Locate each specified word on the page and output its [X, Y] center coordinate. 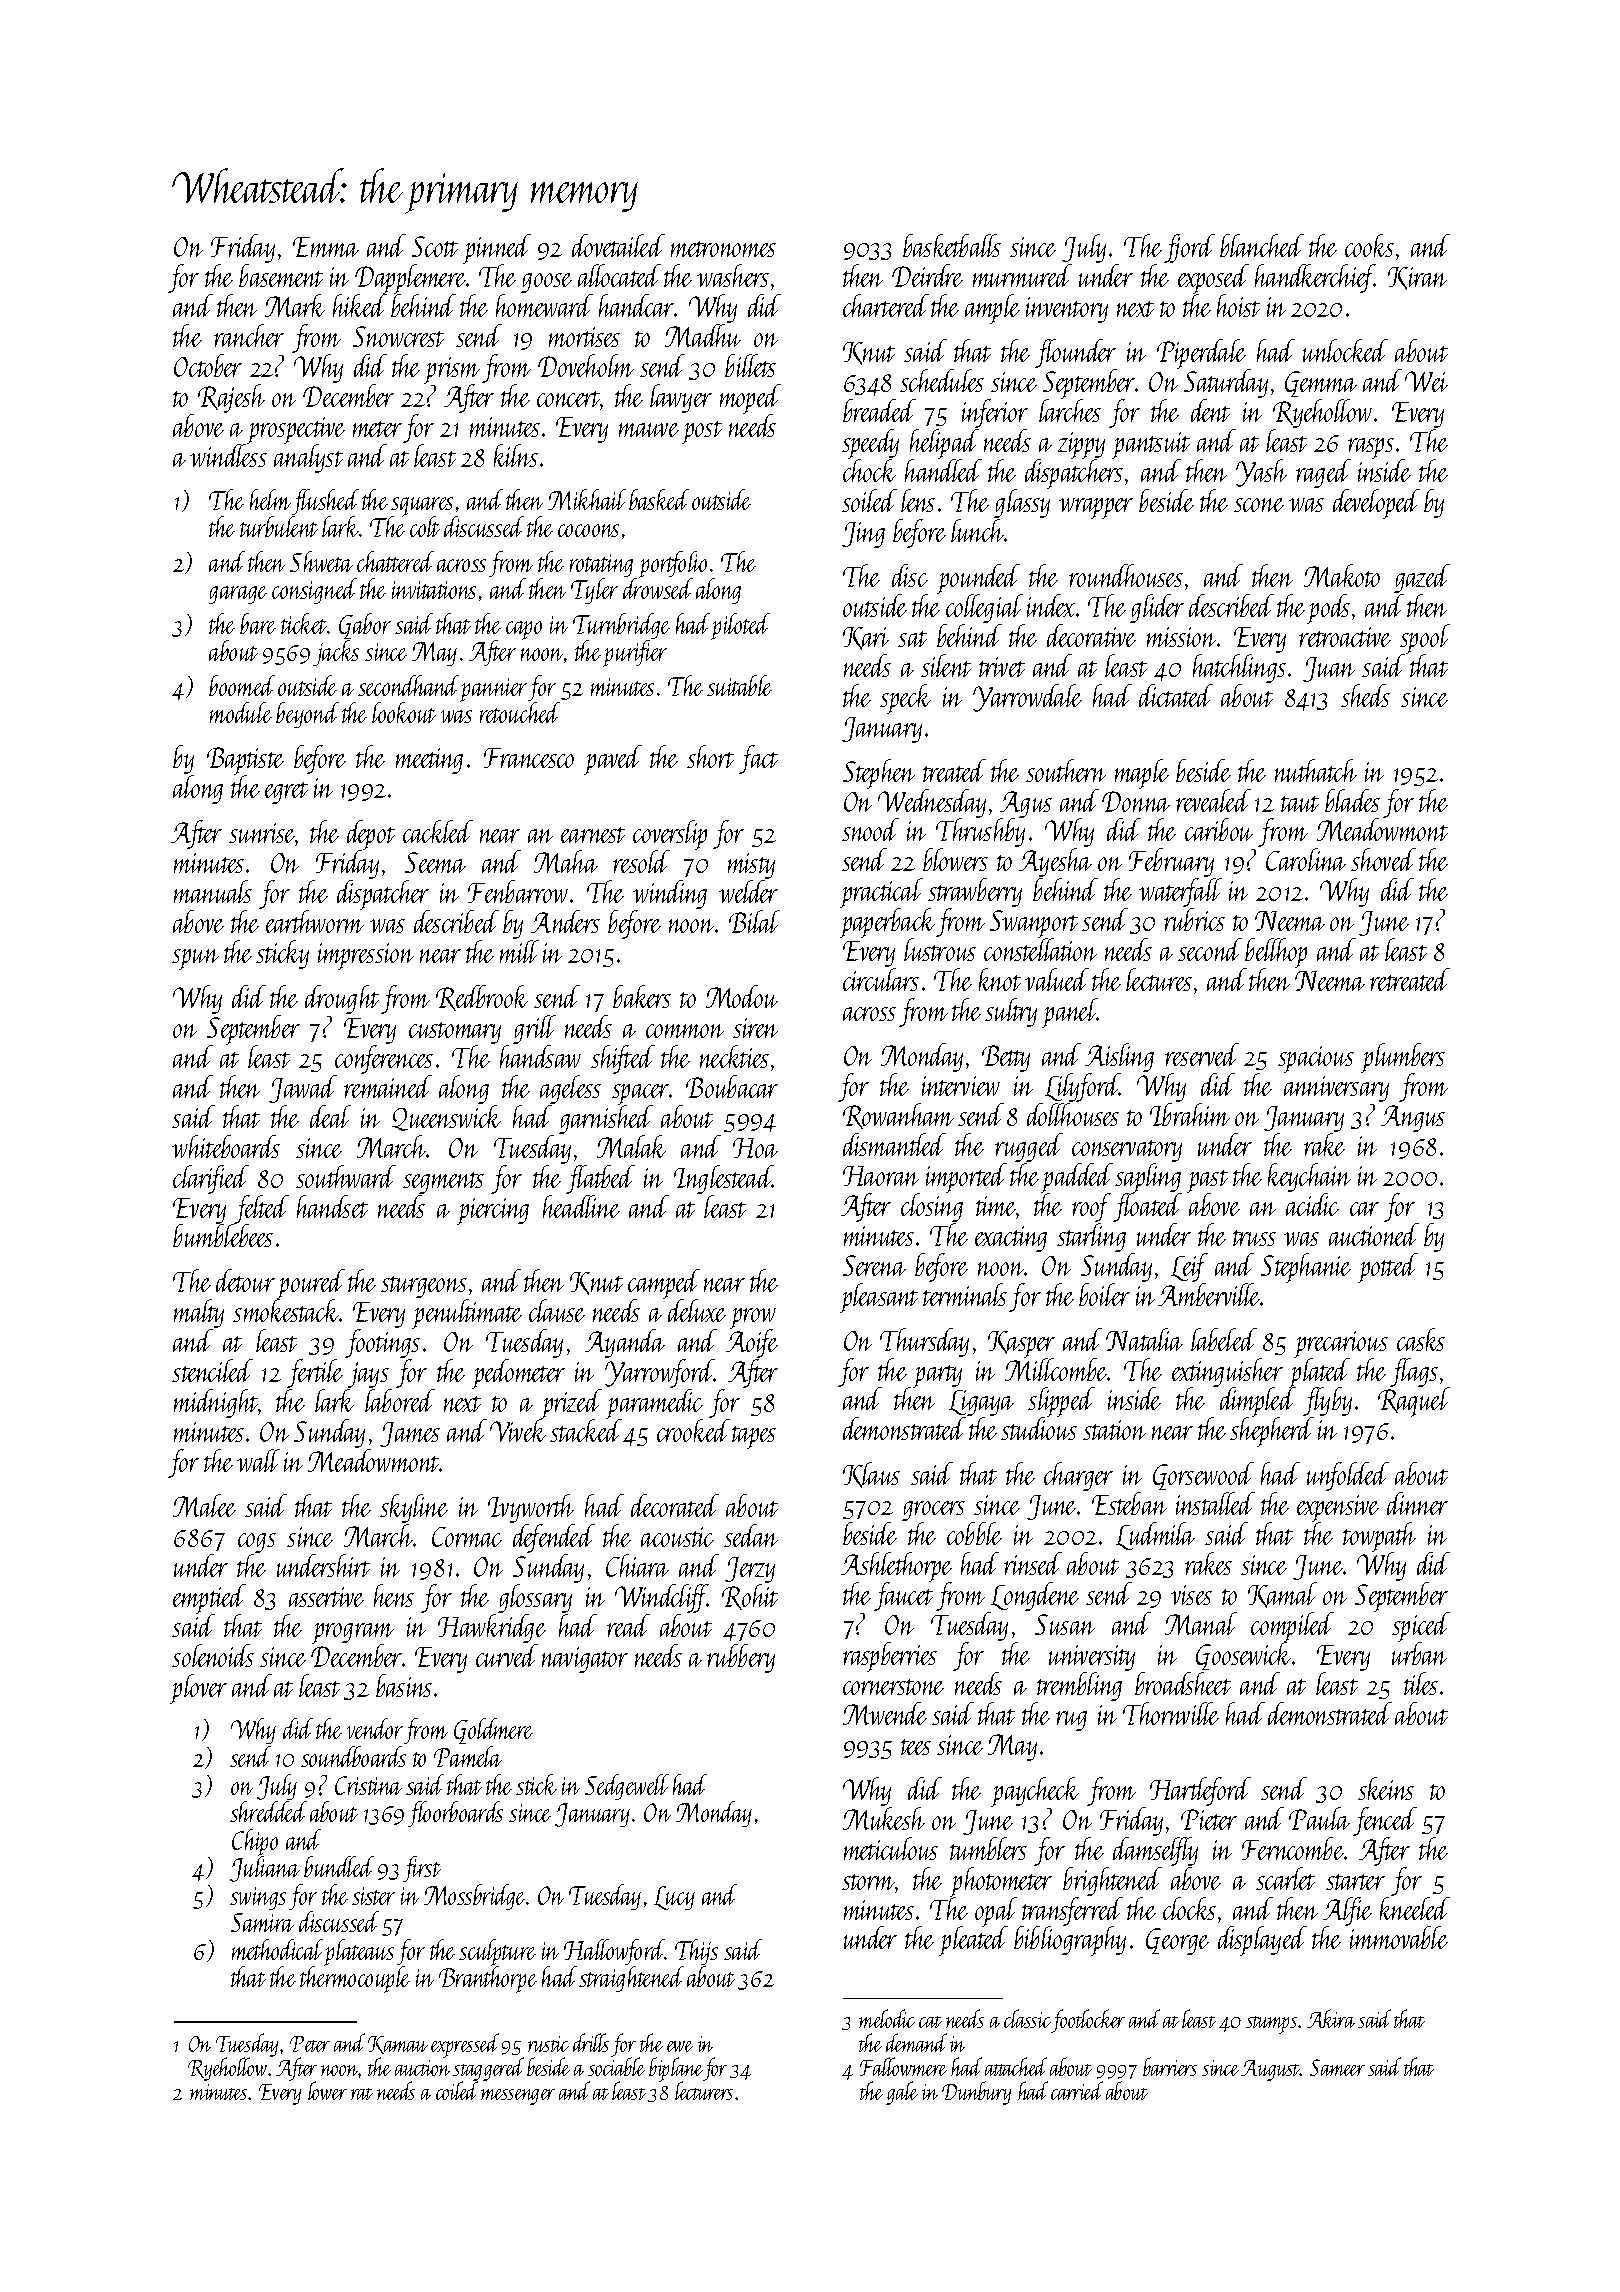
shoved [1383, 859]
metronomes [723, 249]
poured [311, 1284]
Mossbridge [474, 1897]
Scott [435, 246]
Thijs [696, 1952]
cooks [1369, 245]
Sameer [1337, 2067]
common [685, 1031]
